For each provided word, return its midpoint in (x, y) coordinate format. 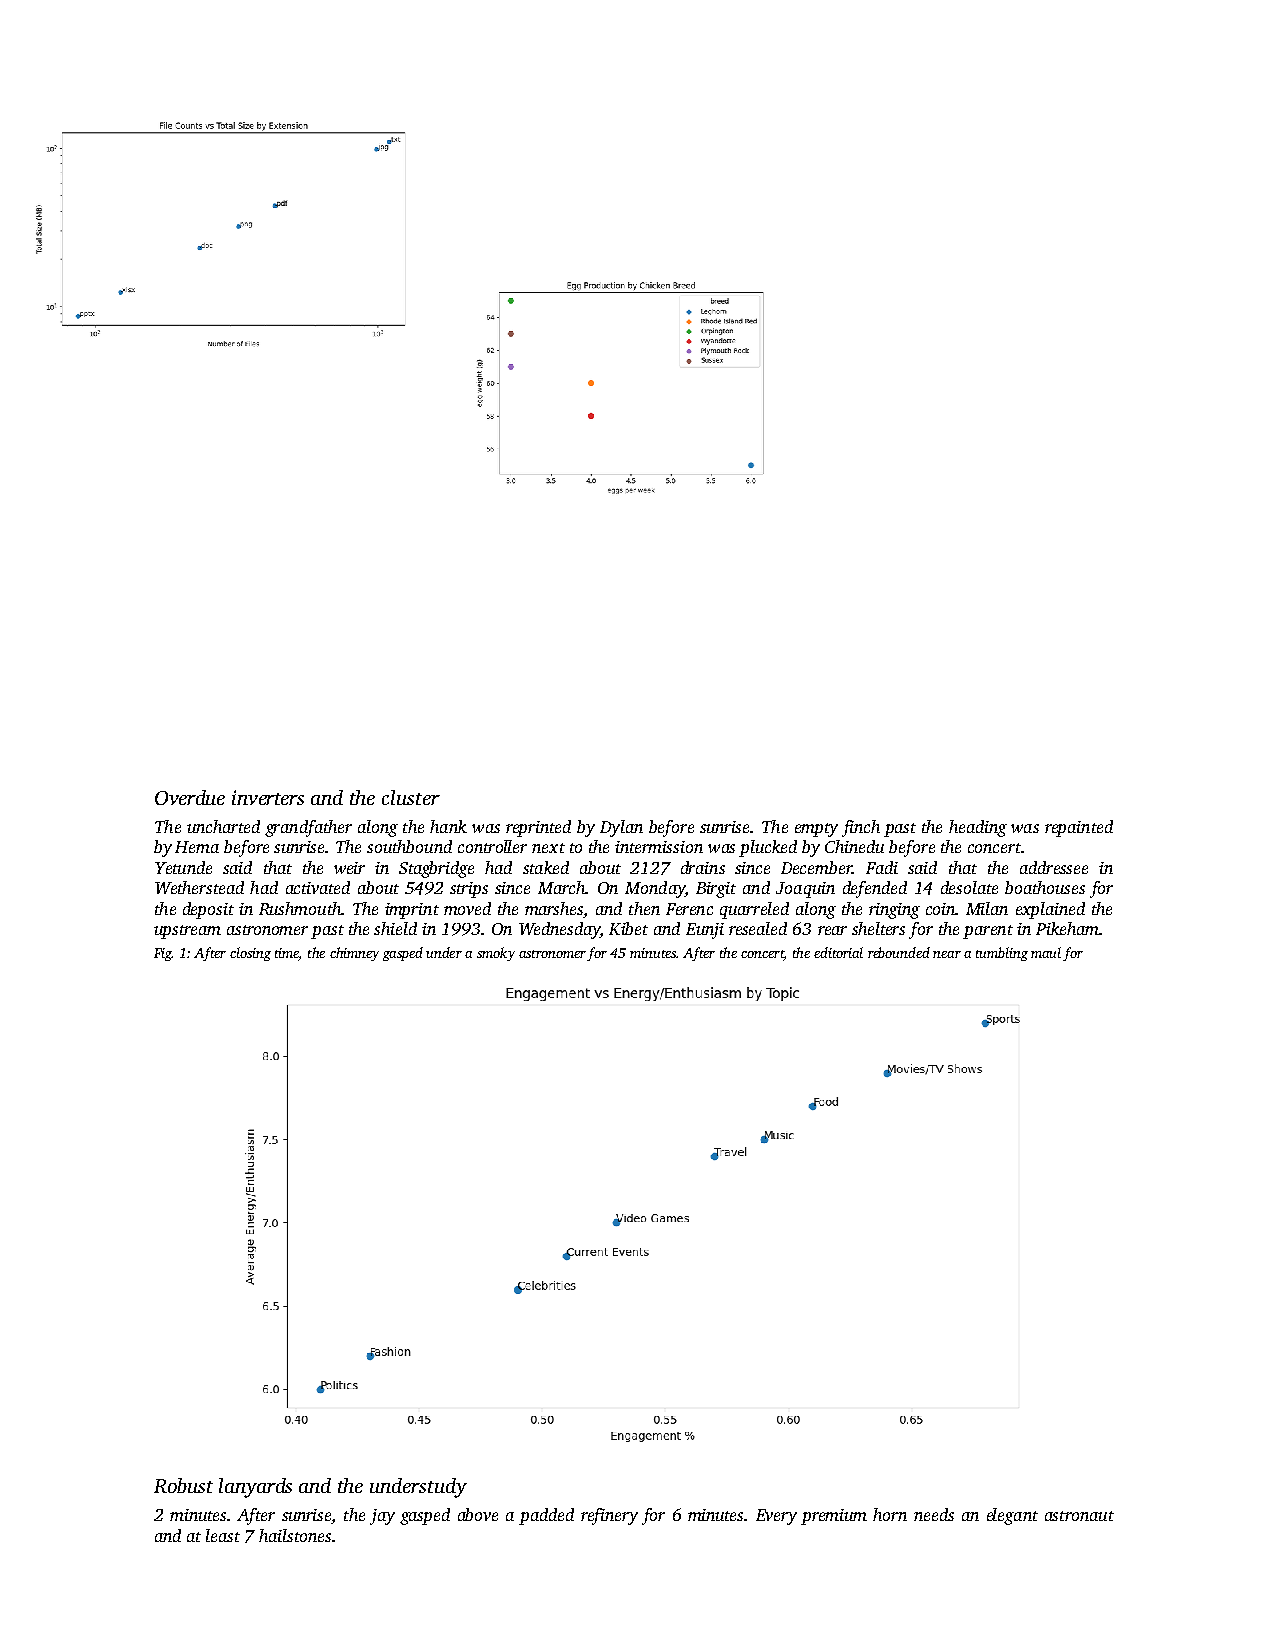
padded (546, 1516)
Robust (183, 1485)
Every (776, 1517)
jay (382, 1517)
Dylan (621, 828)
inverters (268, 797)
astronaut (1079, 1516)
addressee (1054, 867)
